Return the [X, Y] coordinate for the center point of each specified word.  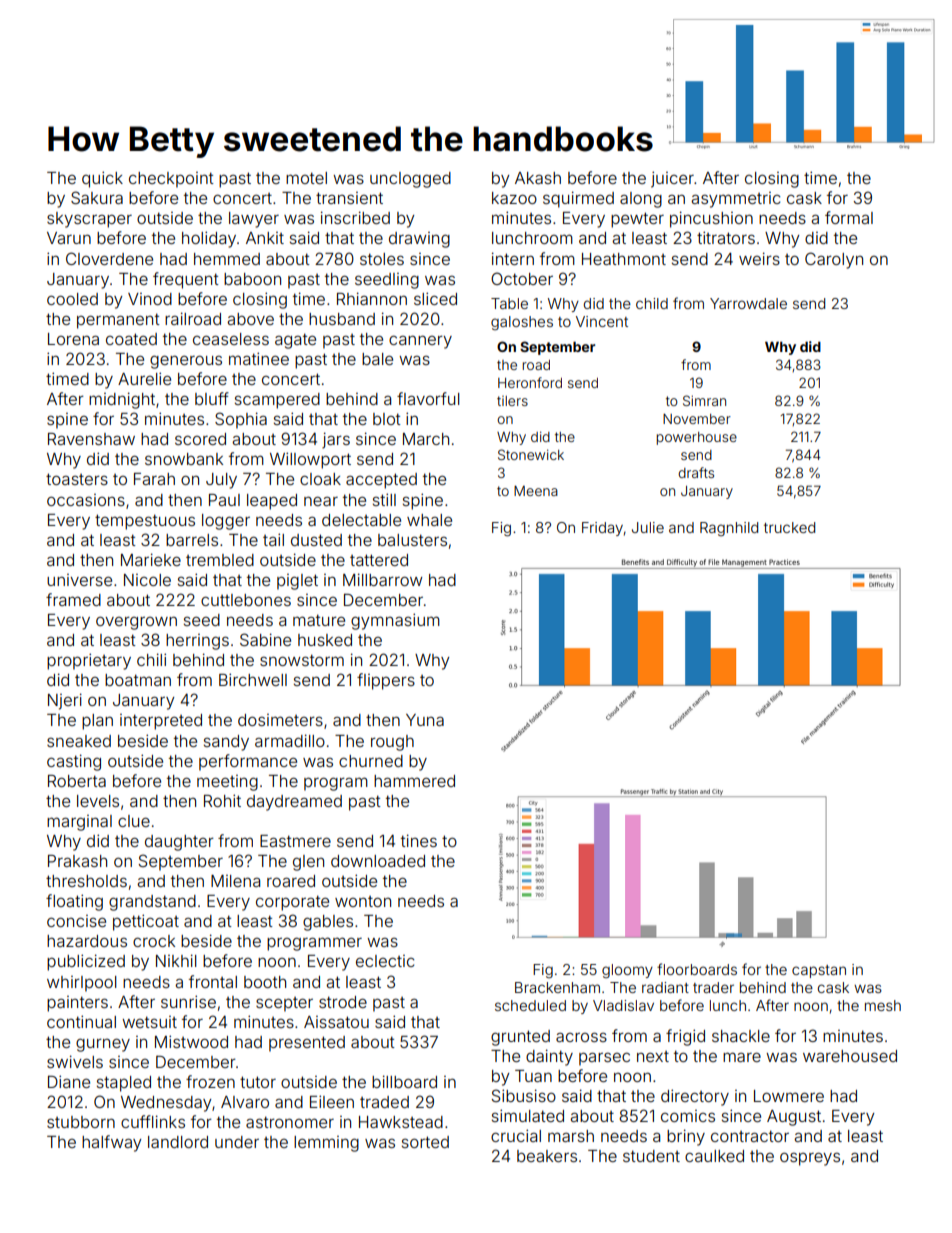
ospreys [810, 1159]
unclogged [410, 180]
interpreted [161, 722]
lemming [326, 1144]
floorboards [697, 969]
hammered [414, 781]
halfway [111, 1143]
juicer [672, 179]
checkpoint [171, 180]
